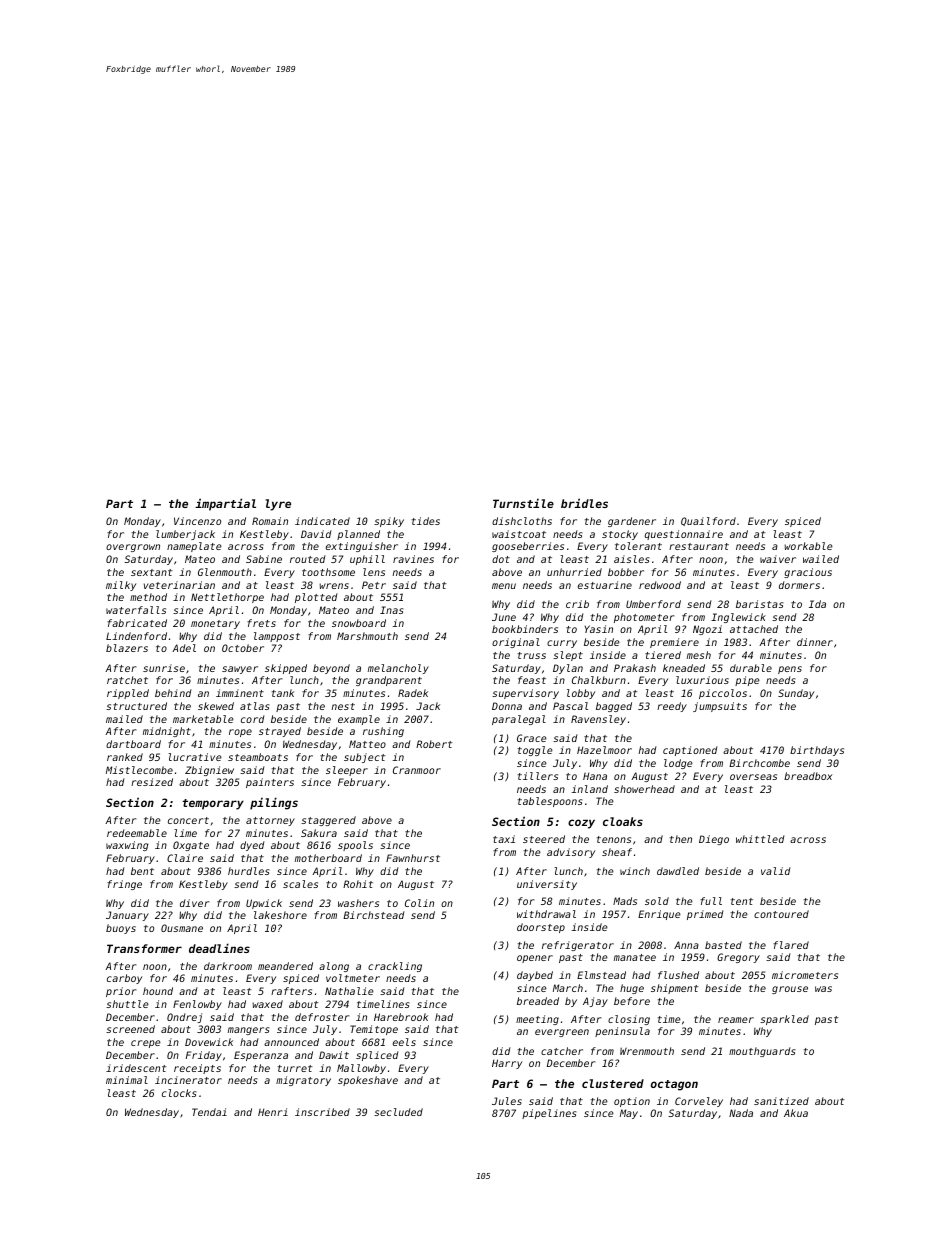 Image resolution: width=952 pixels, height=1233 pixels. What do you see at coordinates (383, 732) in the document?
I see `rushing` at bounding box center [383, 732].
